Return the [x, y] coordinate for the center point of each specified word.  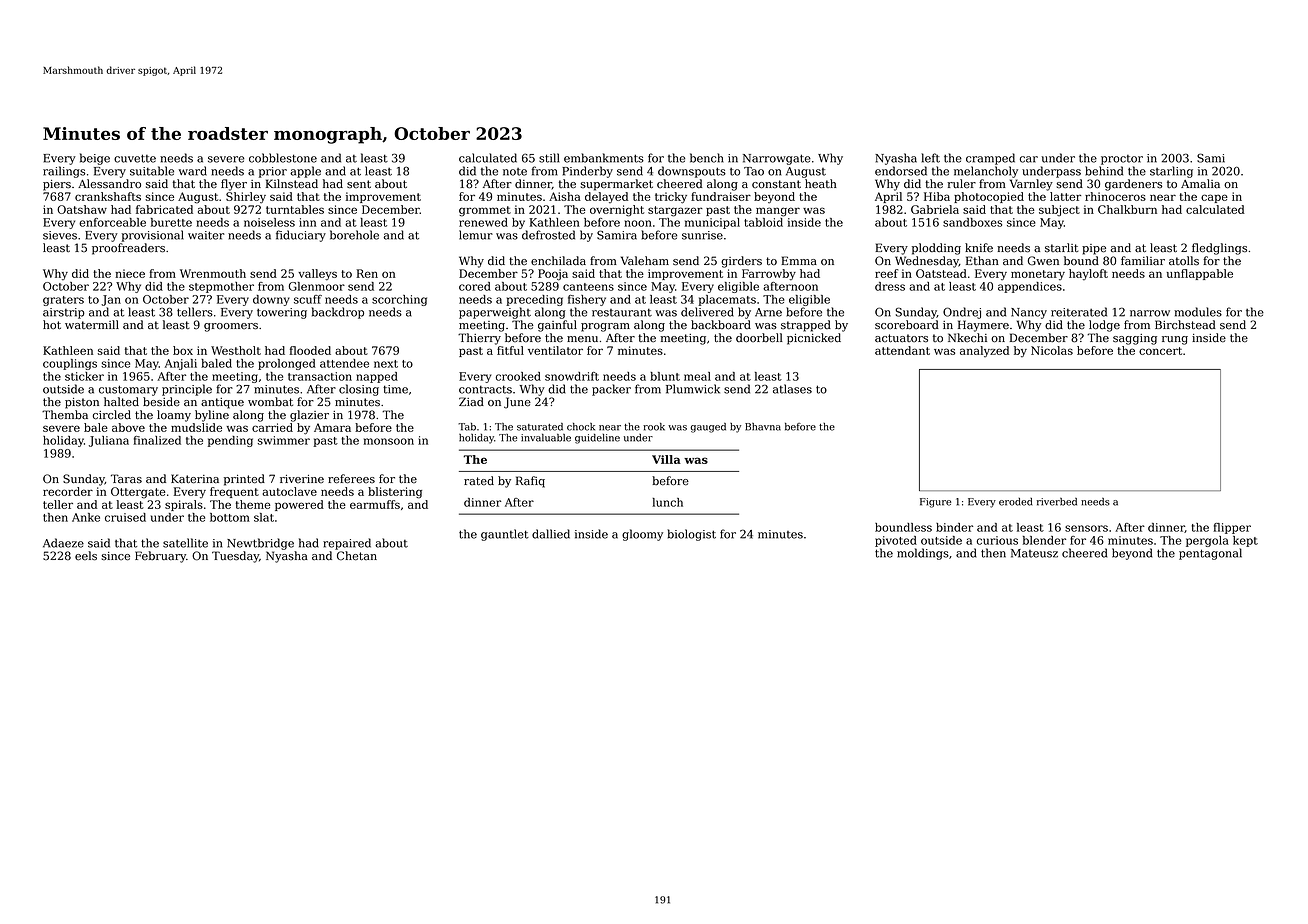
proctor [1122, 160]
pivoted [896, 541]
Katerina [195, 479]
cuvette [135, 158]
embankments [604, 158]
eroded [1015, 502]
